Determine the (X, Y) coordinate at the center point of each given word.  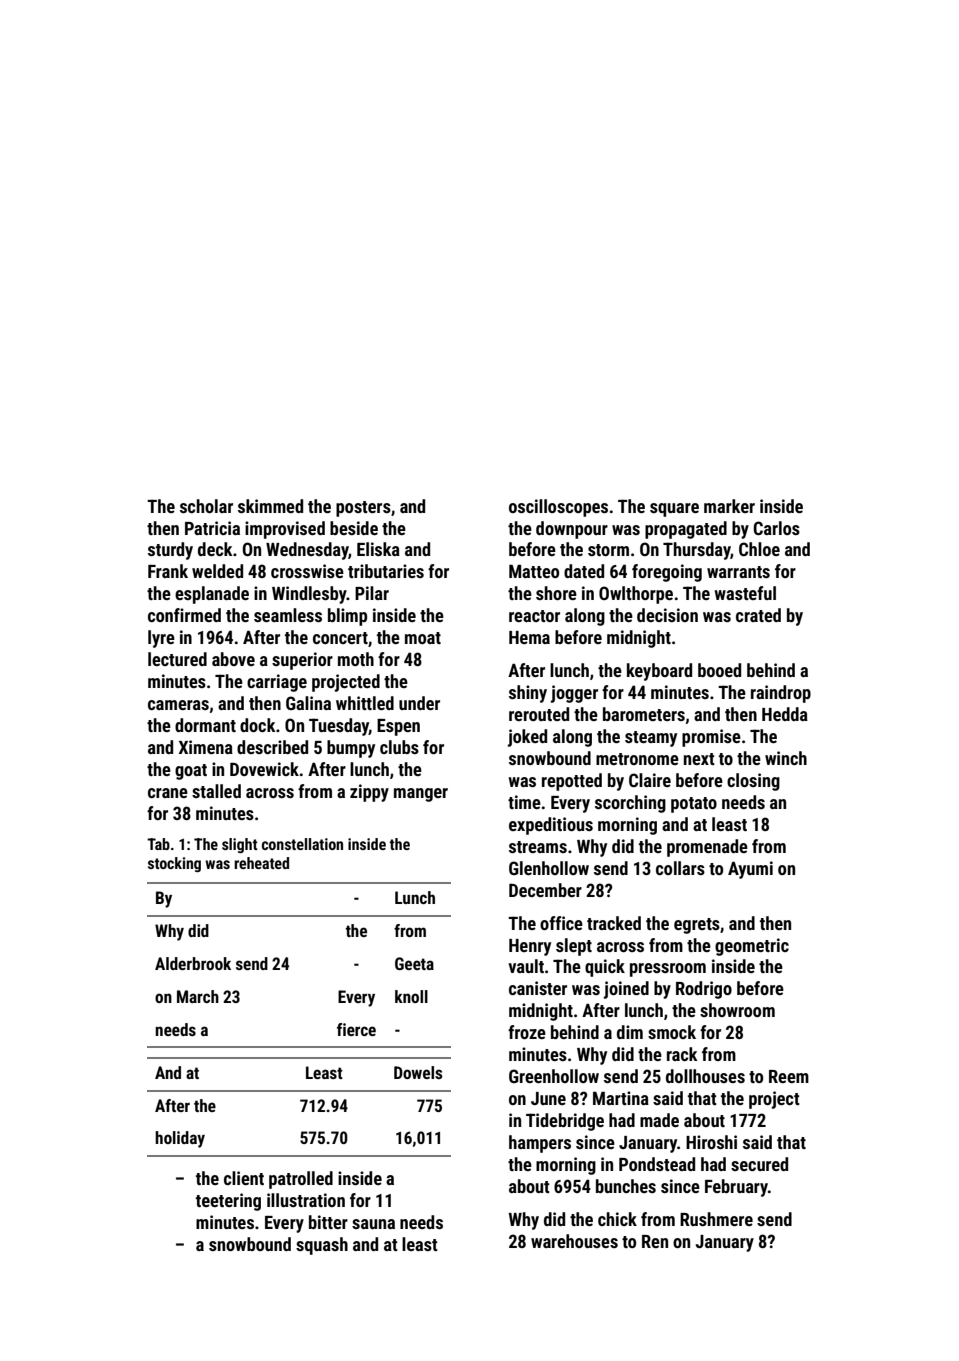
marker (729, 506)
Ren (655, 1241)
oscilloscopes (558, 508)
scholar (206, 506)
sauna (373, 1224)
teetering (228, 1202)
